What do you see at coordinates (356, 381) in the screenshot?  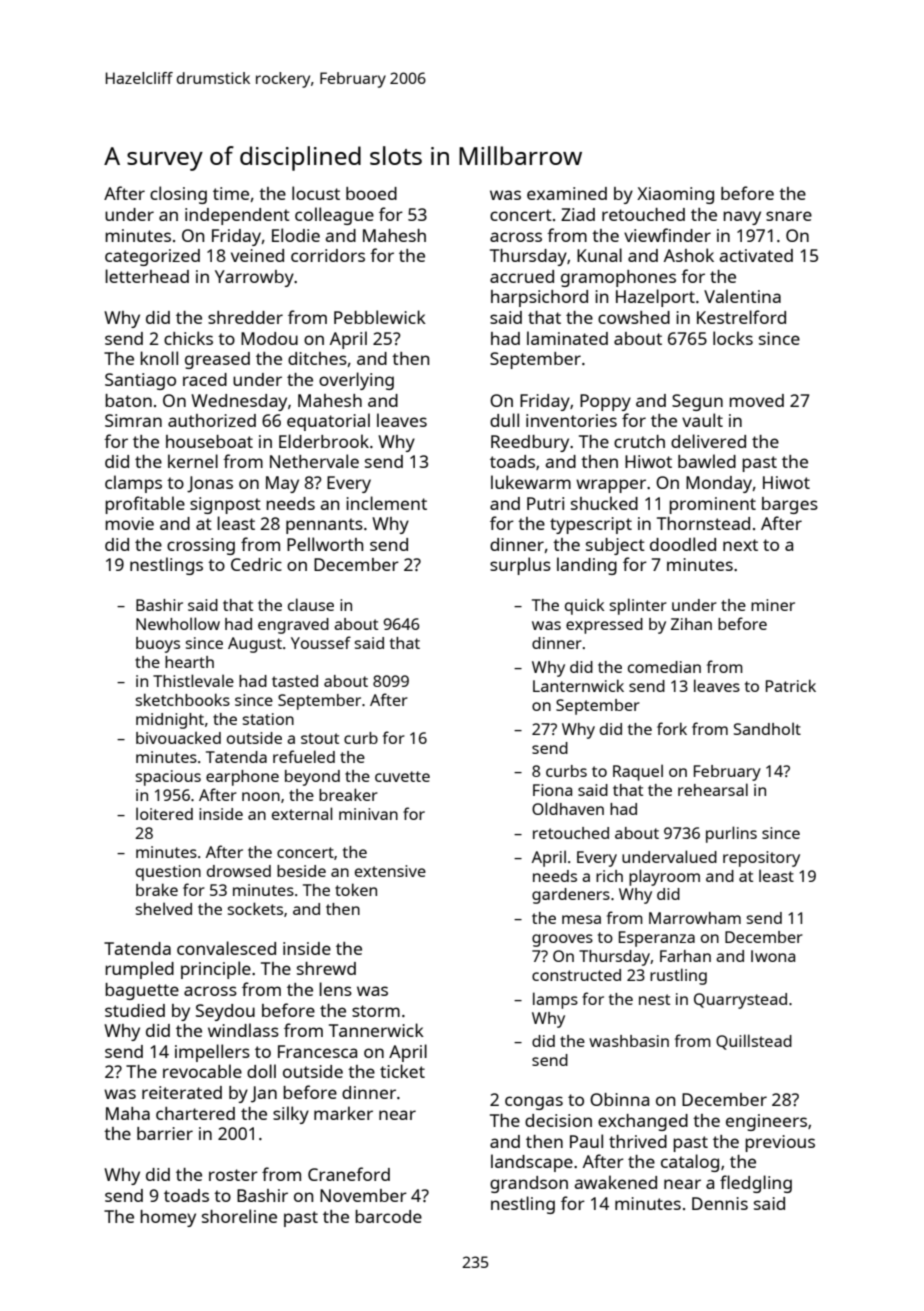 I see `overlying` at bounding box center [356, 381].
